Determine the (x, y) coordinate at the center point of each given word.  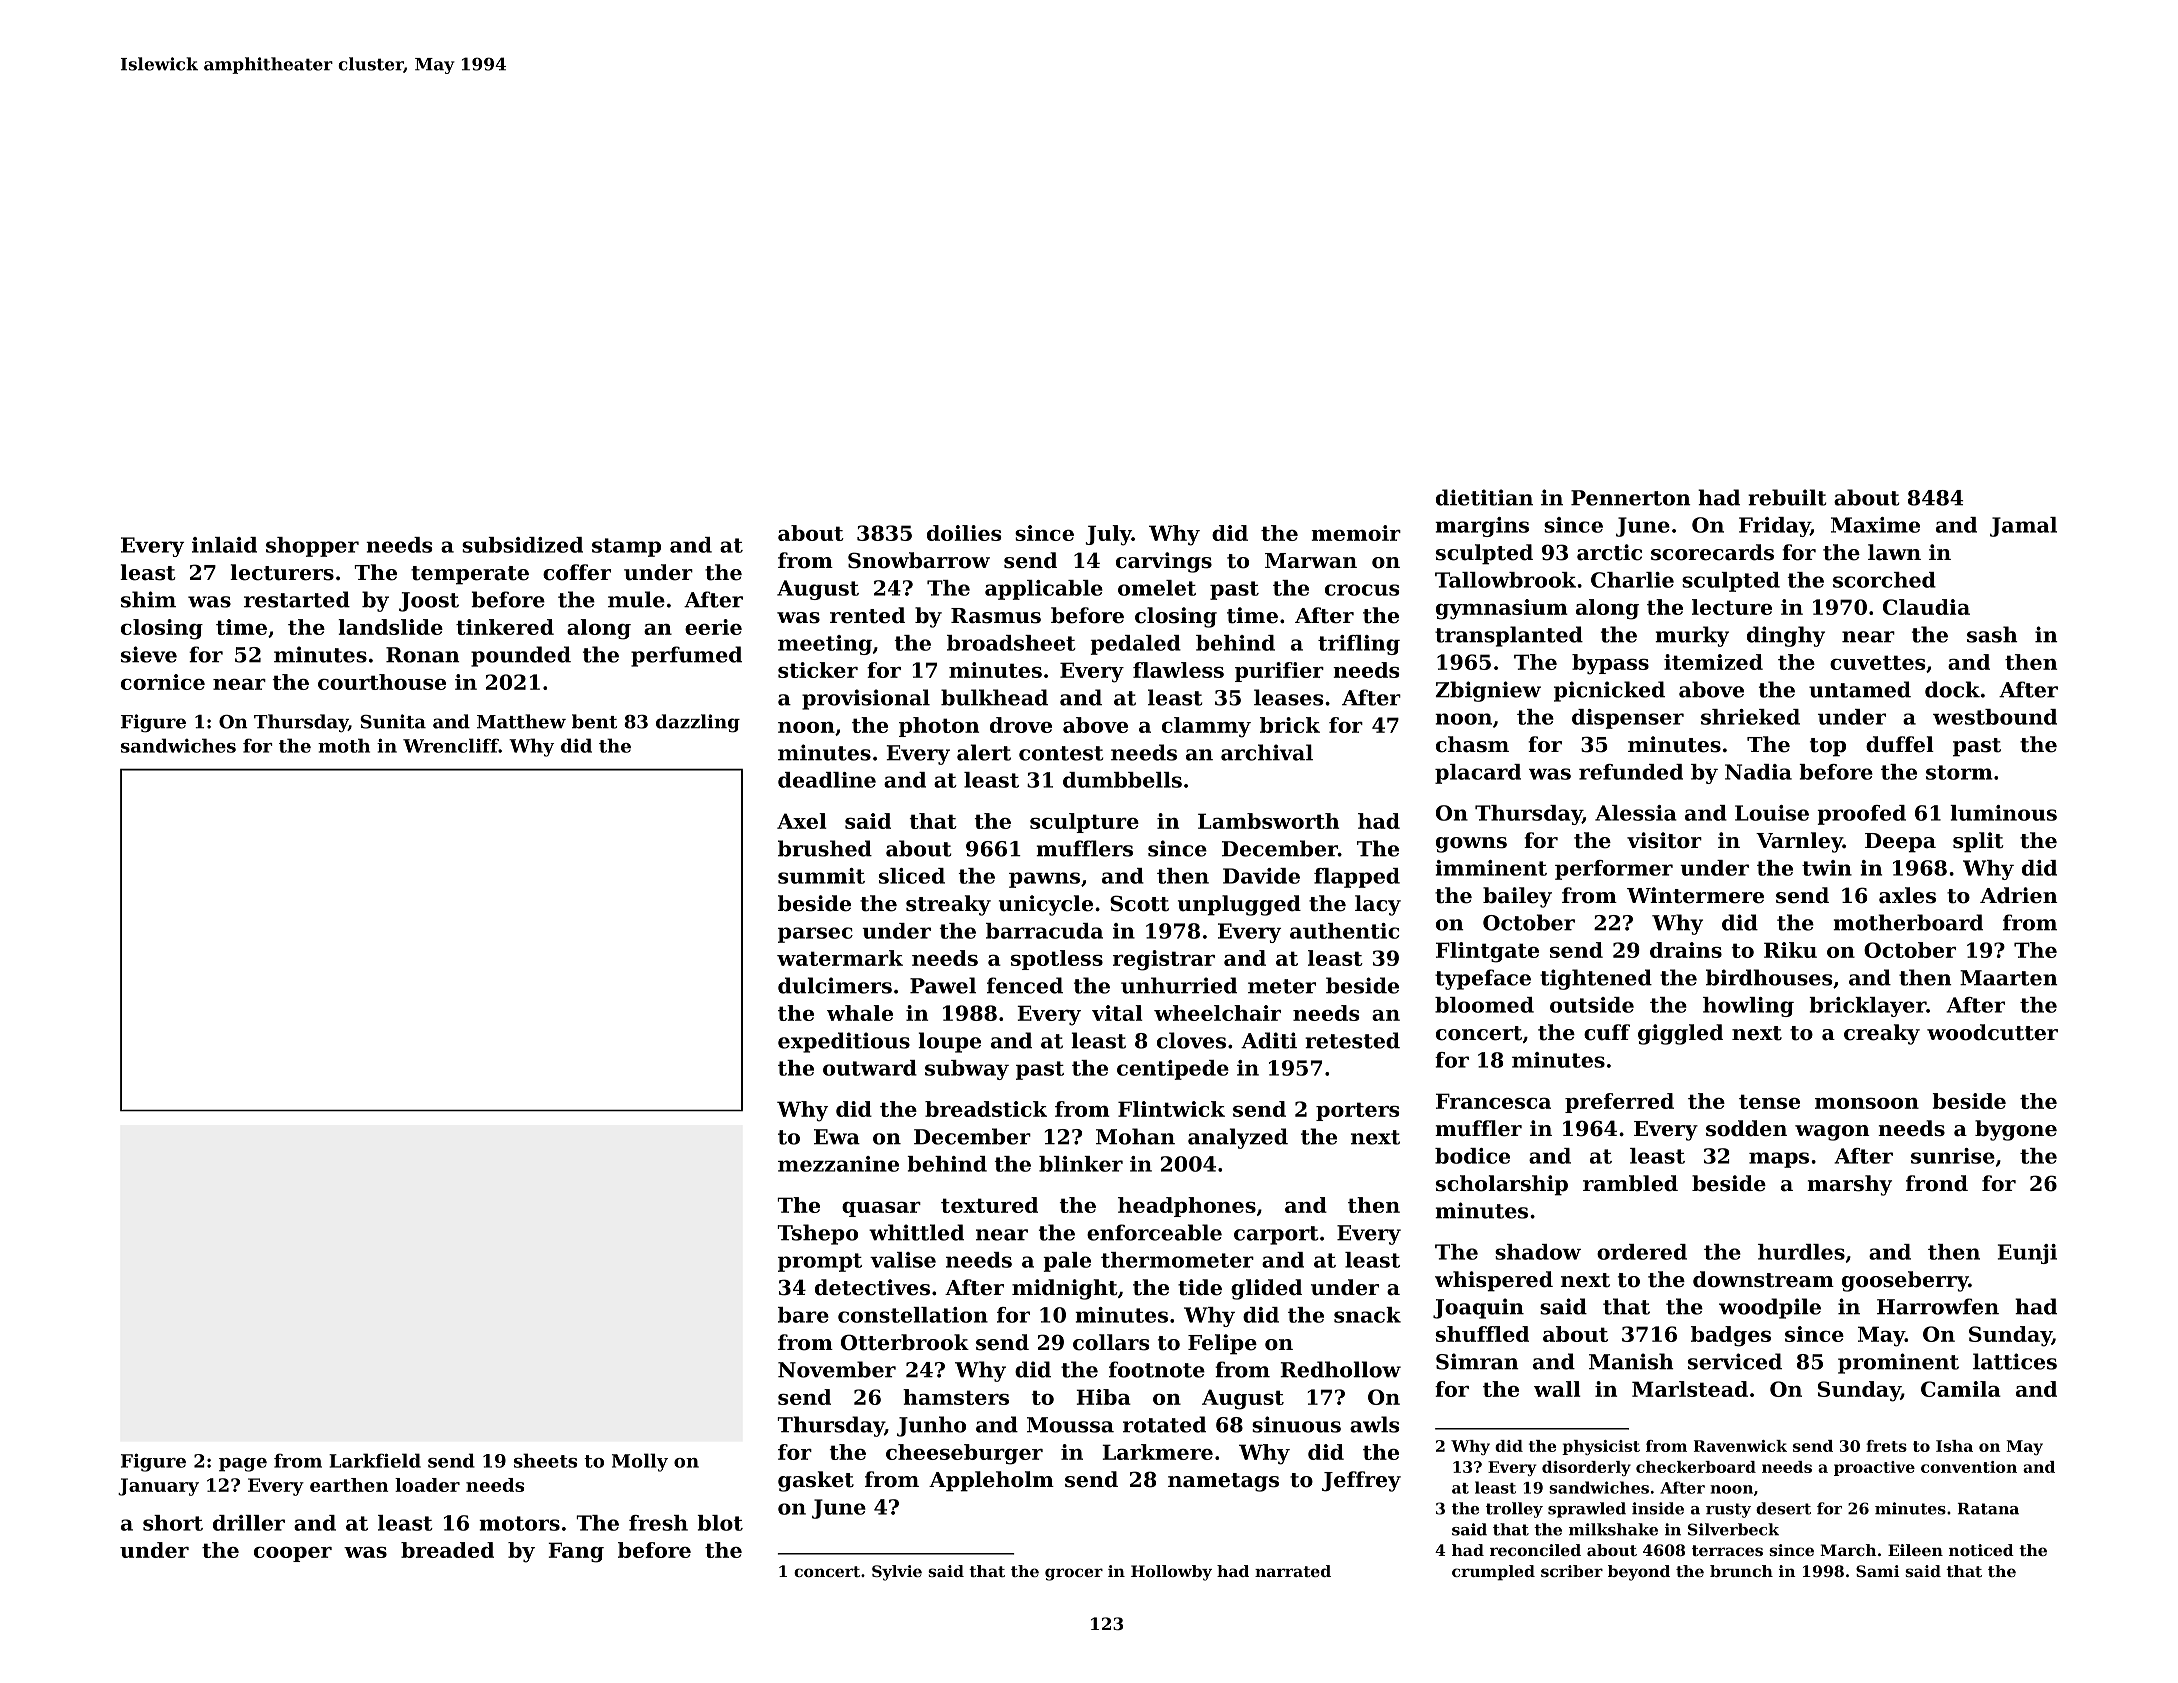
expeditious (844, 1042)
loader (427, 1485)
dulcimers (835, 985)
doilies (964, 533)
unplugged (1239, 905)
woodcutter (1992, 1032)
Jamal (2023, 527)
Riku (1790, 950)
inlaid (224, 545)
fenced (1025, 985)
